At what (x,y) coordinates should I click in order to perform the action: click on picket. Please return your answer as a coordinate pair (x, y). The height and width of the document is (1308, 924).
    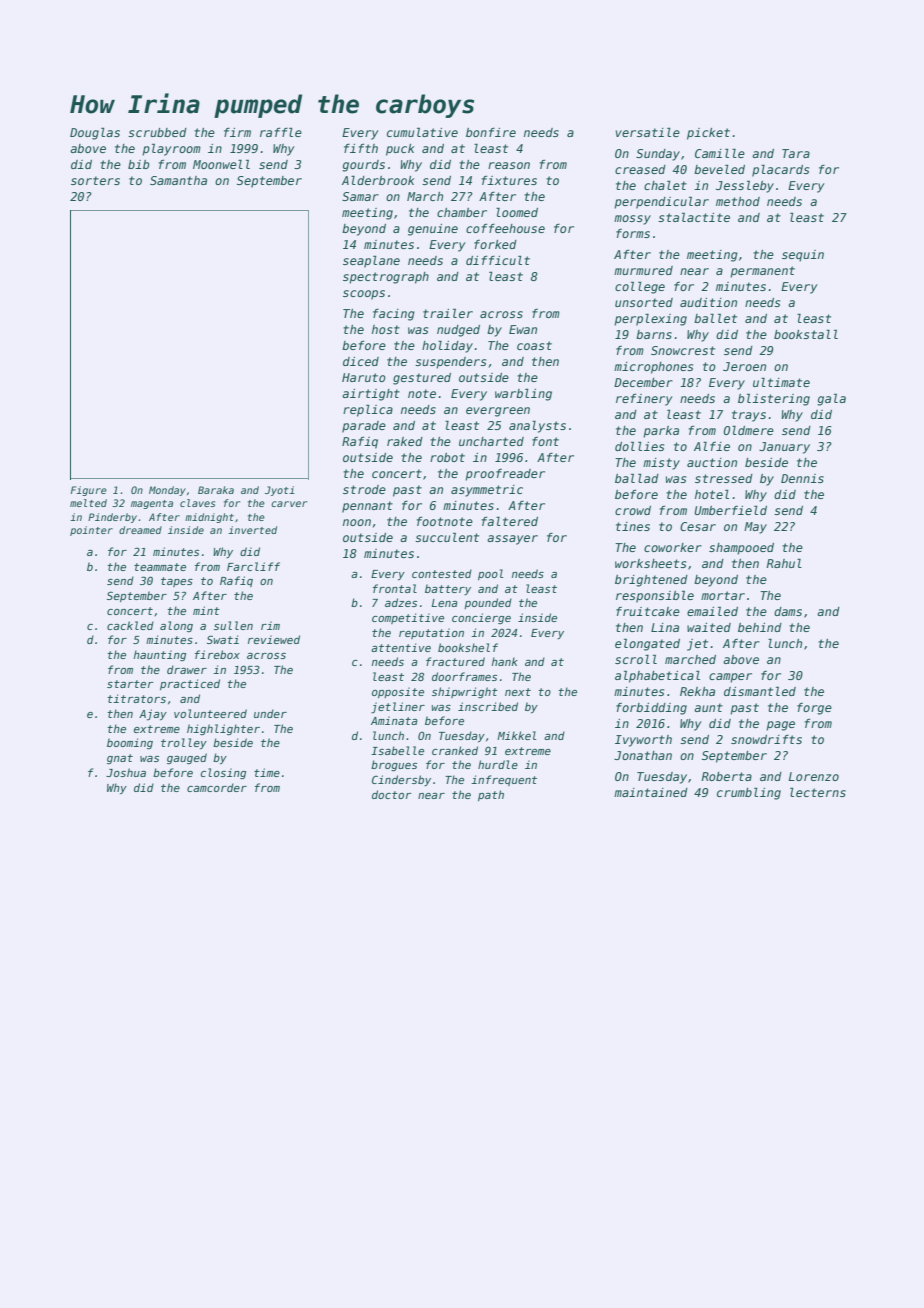
    Looking at the image, I should click on (708, 134).
